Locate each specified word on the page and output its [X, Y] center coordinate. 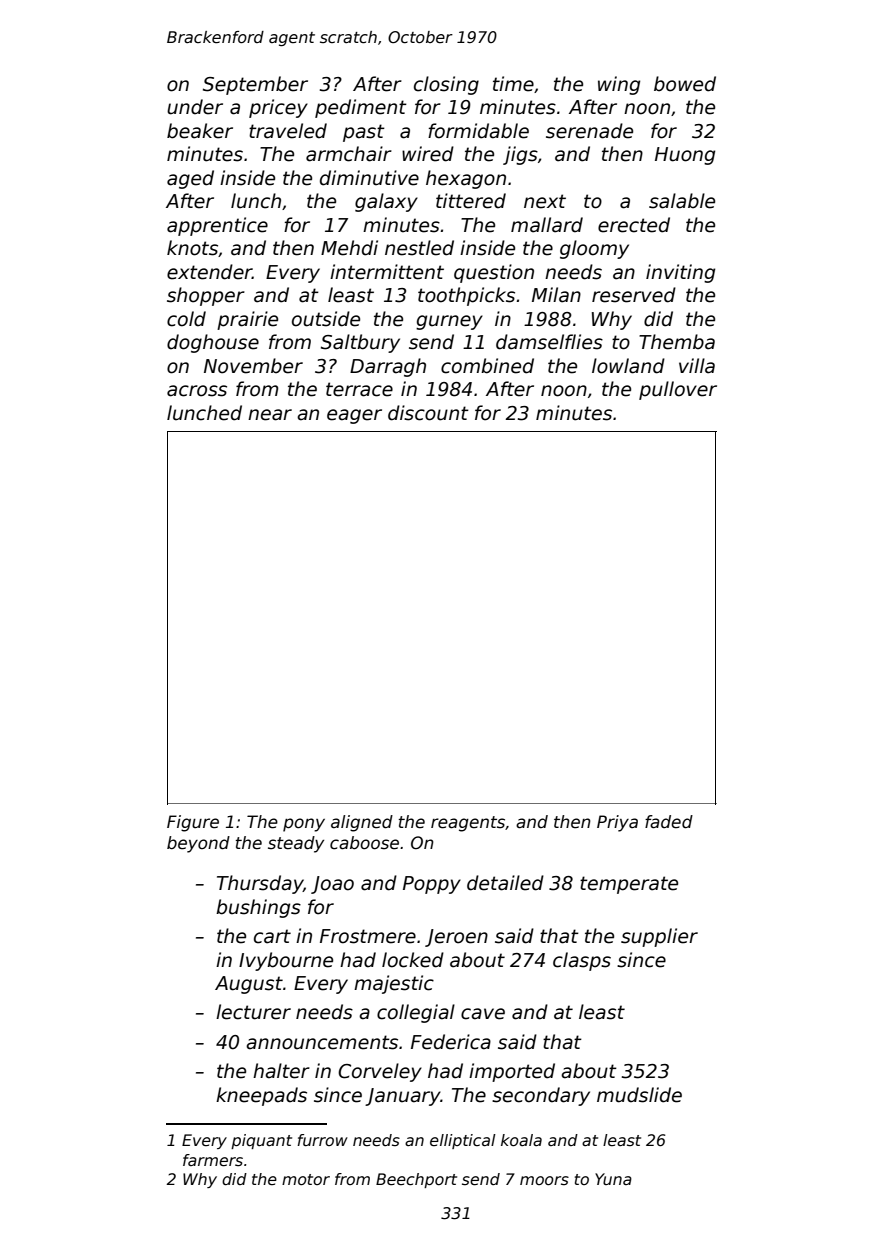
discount [428, 413]
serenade [589, 131]
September [255, 85]
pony [304, 825]
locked [413, 960]
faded [669, 822]
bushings [258, 908]
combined [487, 366]
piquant [261, 1141]
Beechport [416, 1180]
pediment [361, 108]
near [270, 415]
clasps [582, 961]
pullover [678, 390]
